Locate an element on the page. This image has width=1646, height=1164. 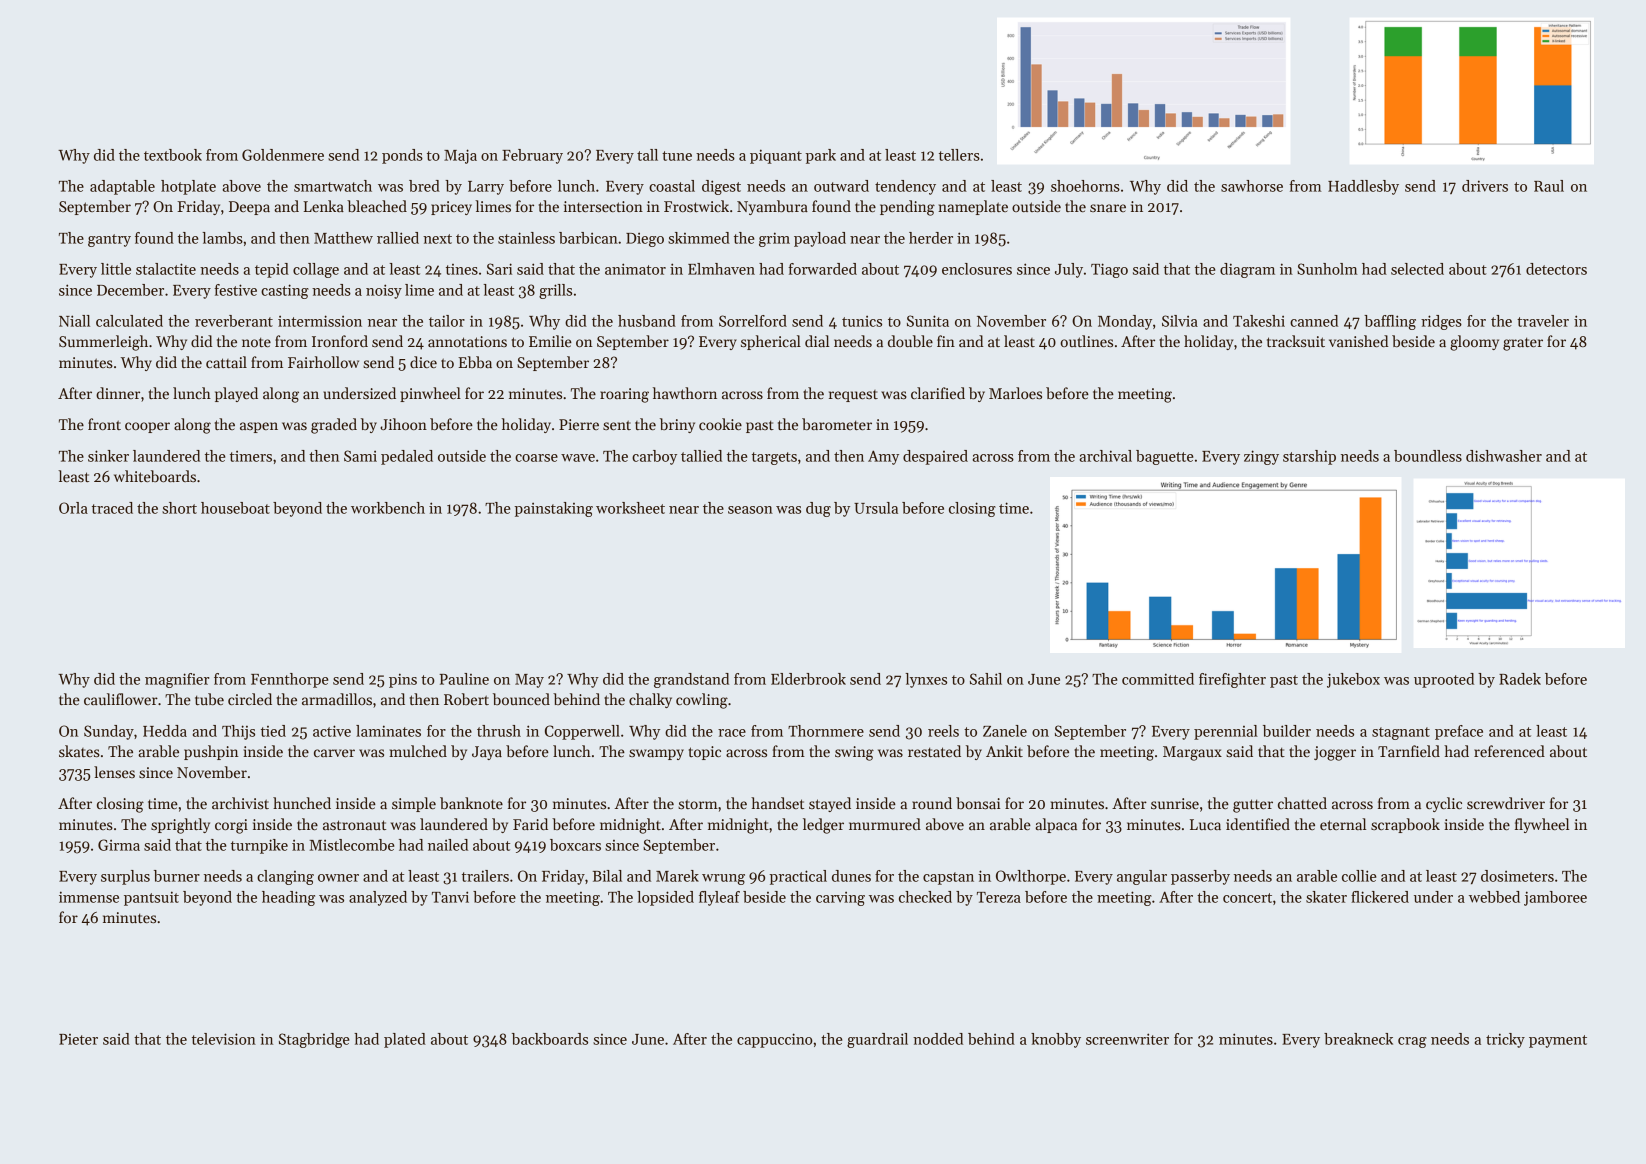
adaptable is located at coordinates (122, 187).
